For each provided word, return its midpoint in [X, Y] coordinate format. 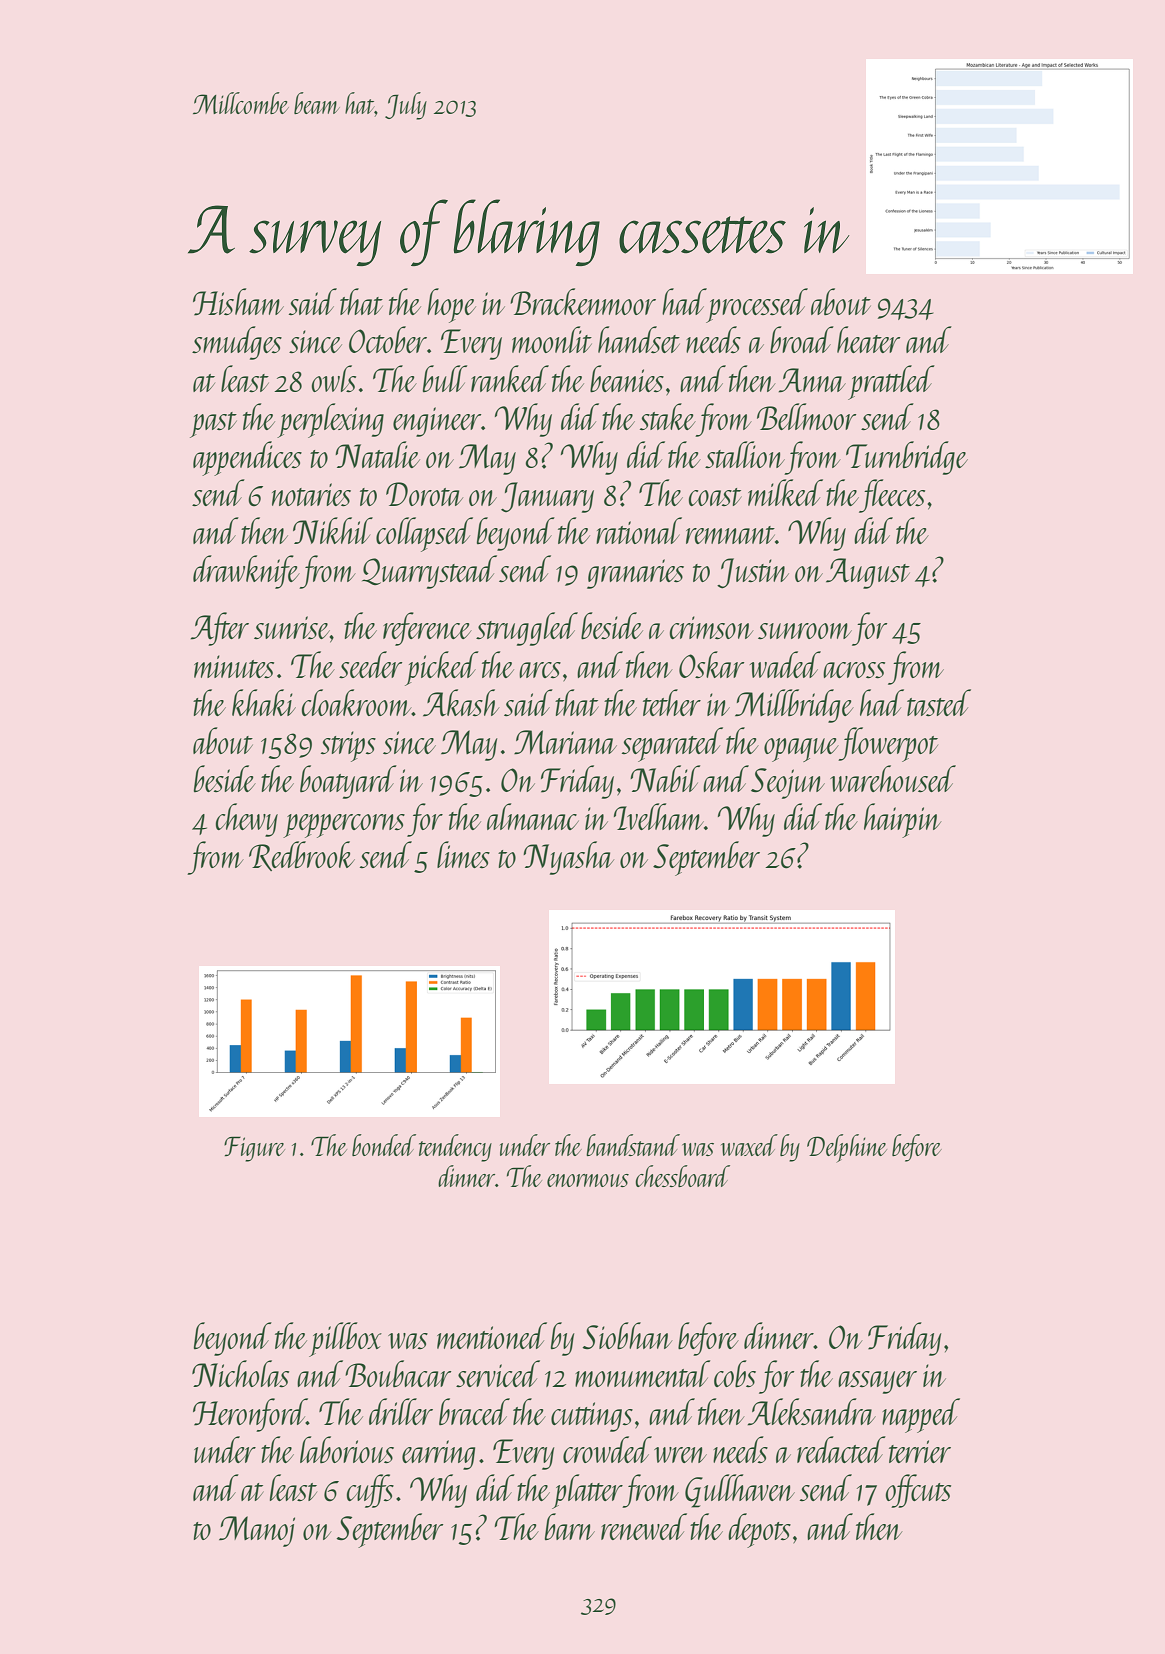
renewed [644, 1526]
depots [759, 1530]
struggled [527, 629]
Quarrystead [429, 572]
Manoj [257, 1531]
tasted [939, 703]
